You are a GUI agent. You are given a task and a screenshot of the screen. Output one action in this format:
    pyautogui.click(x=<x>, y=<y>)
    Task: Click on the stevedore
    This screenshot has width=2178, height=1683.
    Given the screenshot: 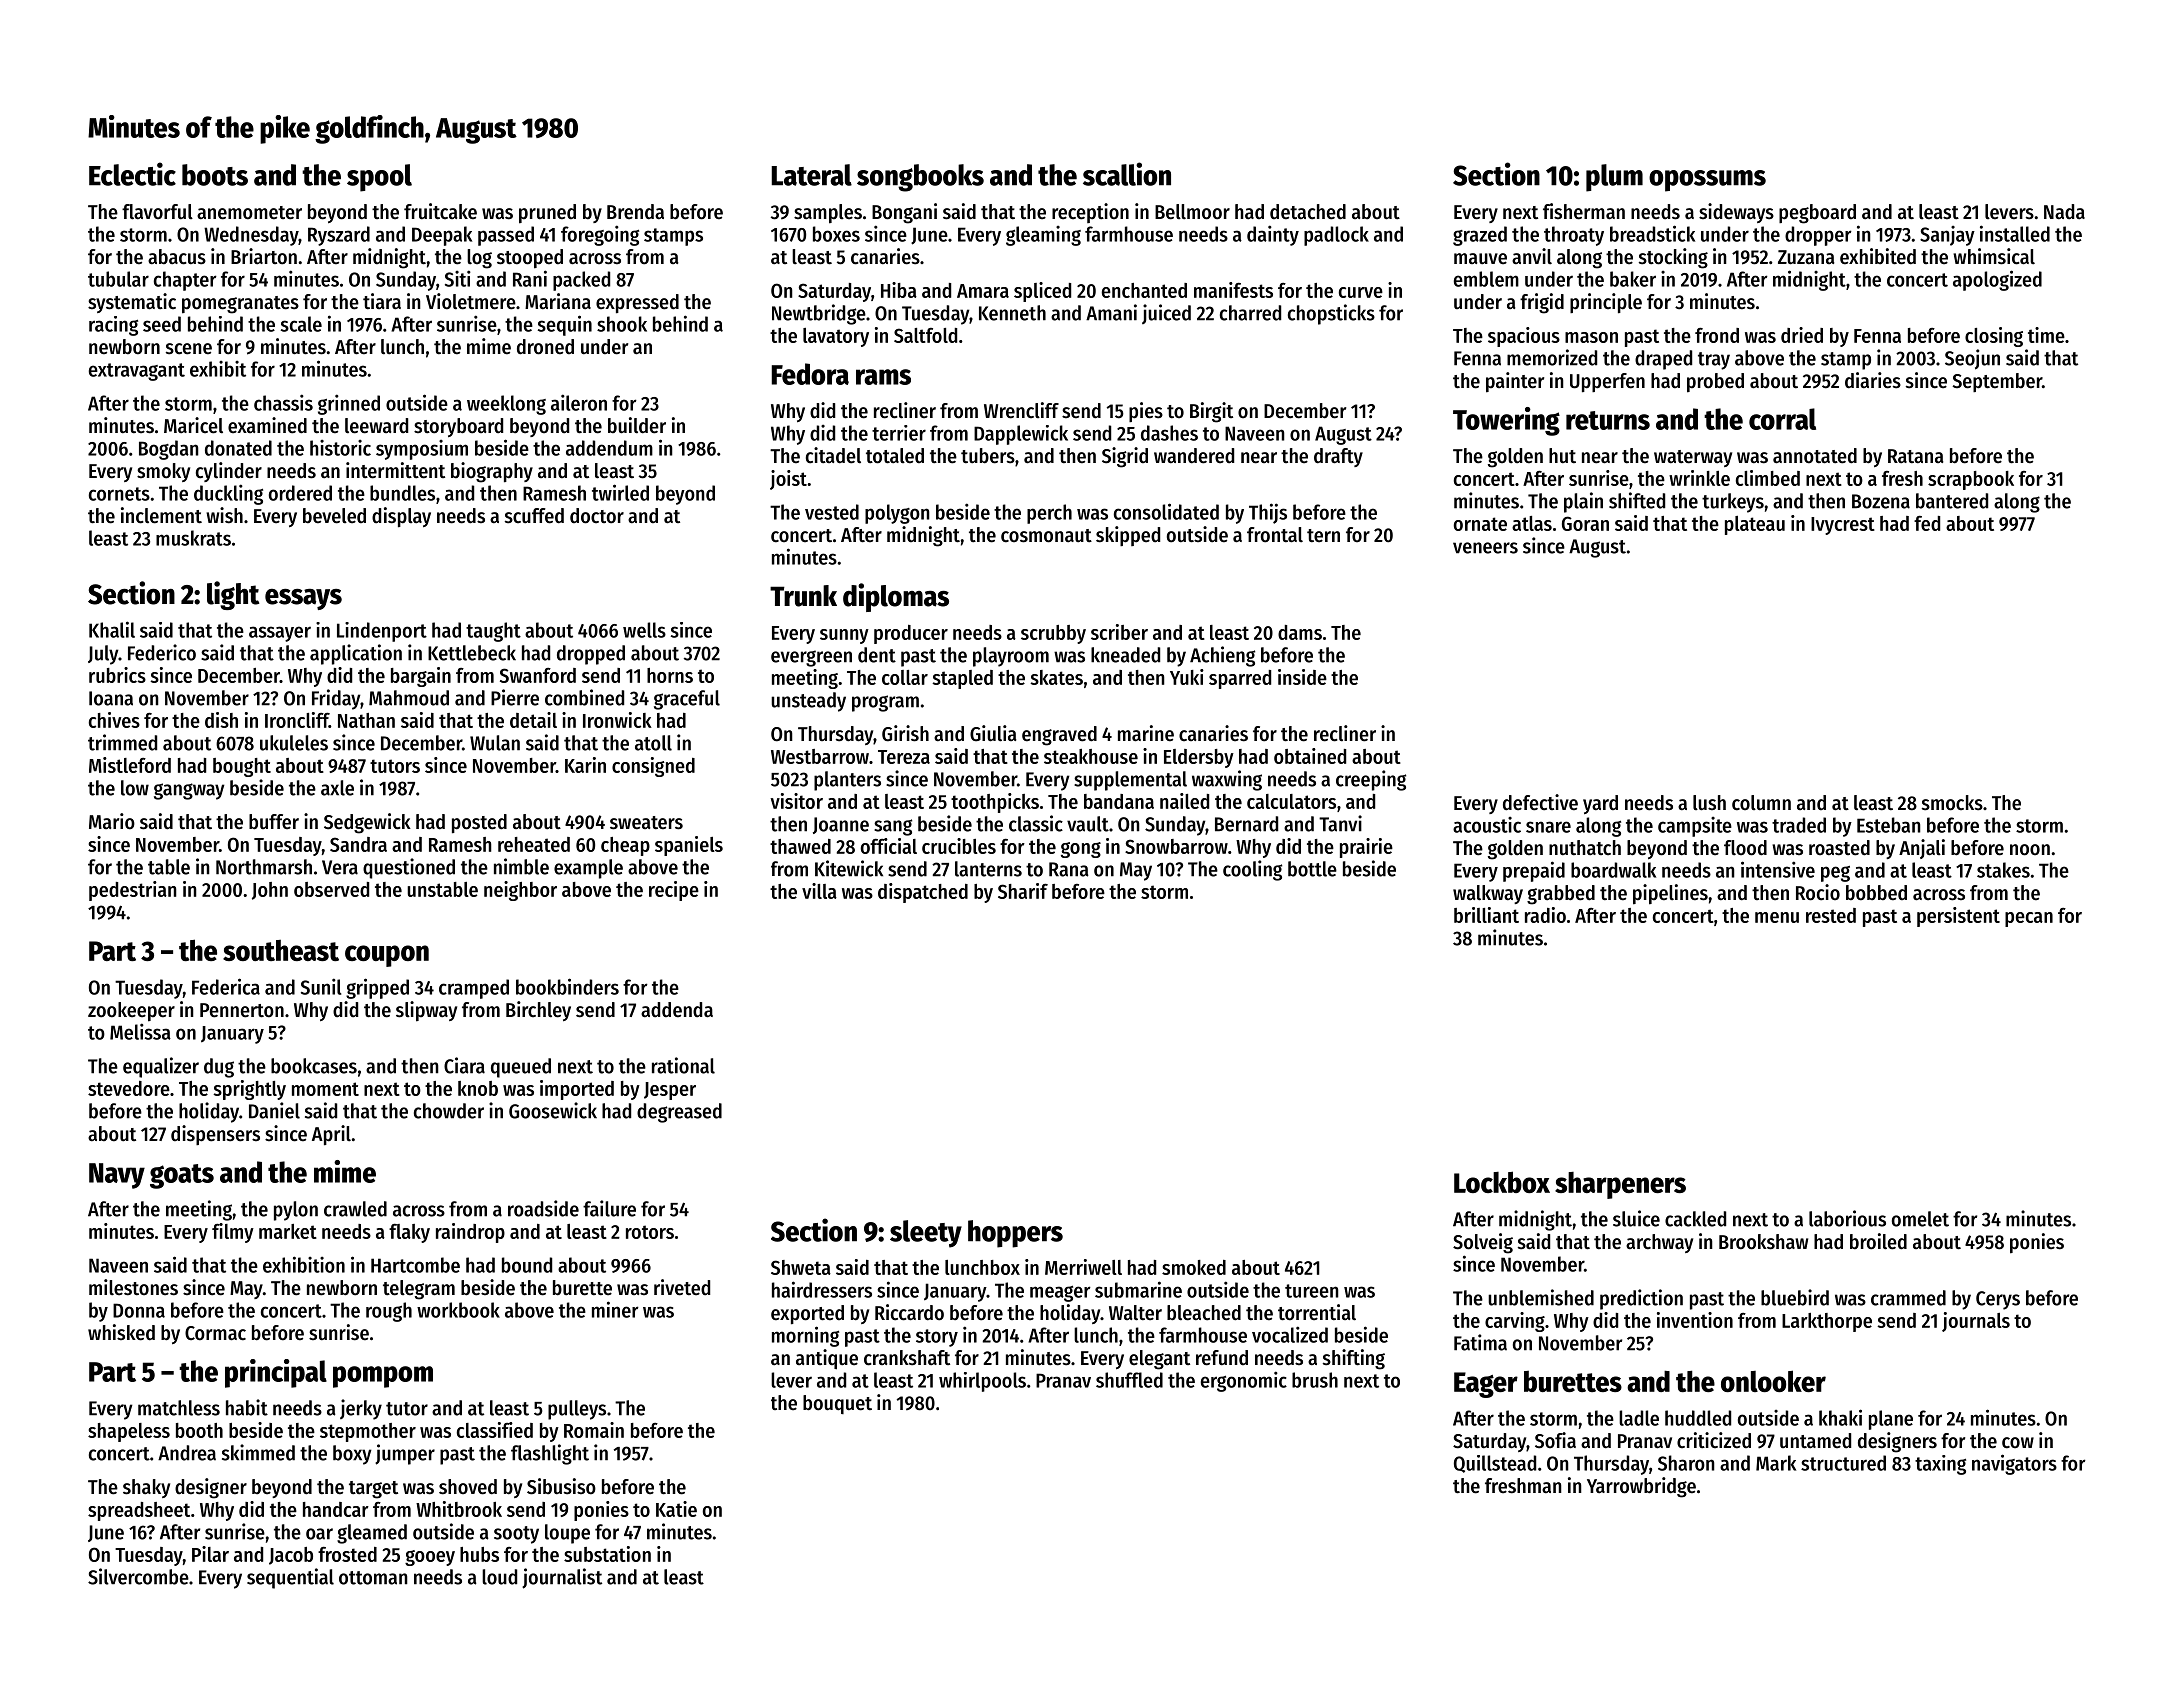 What is the action you would take?
    pyautogui.click(x=129, y=1088)
